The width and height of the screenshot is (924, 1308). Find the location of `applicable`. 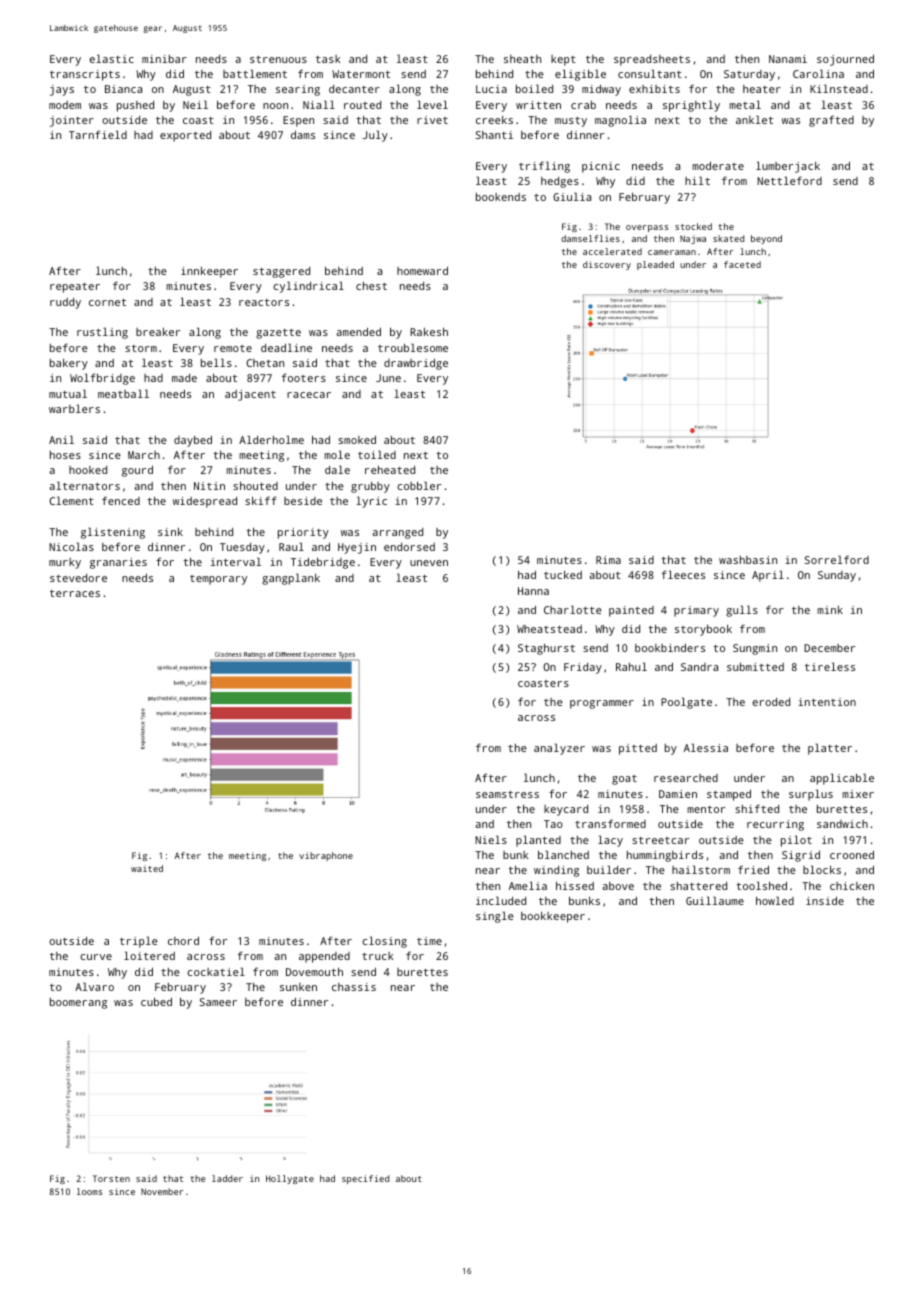

applicable is located at coordinates (842, 779).
